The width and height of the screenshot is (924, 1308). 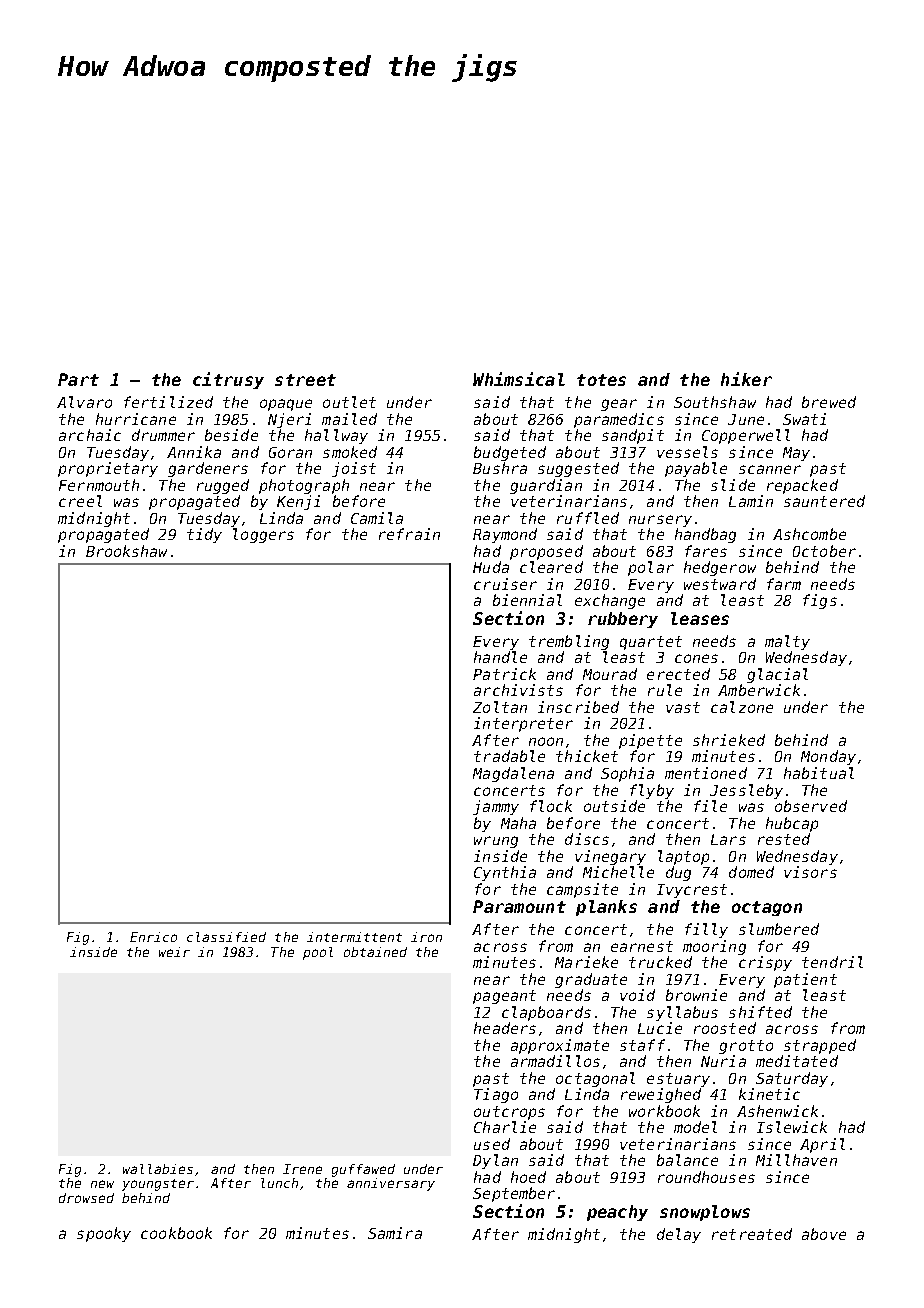 What do you see at coordinates (176, 1233) in the screenshot?
I see `cookbook` at bounding box center [176, 1233].
